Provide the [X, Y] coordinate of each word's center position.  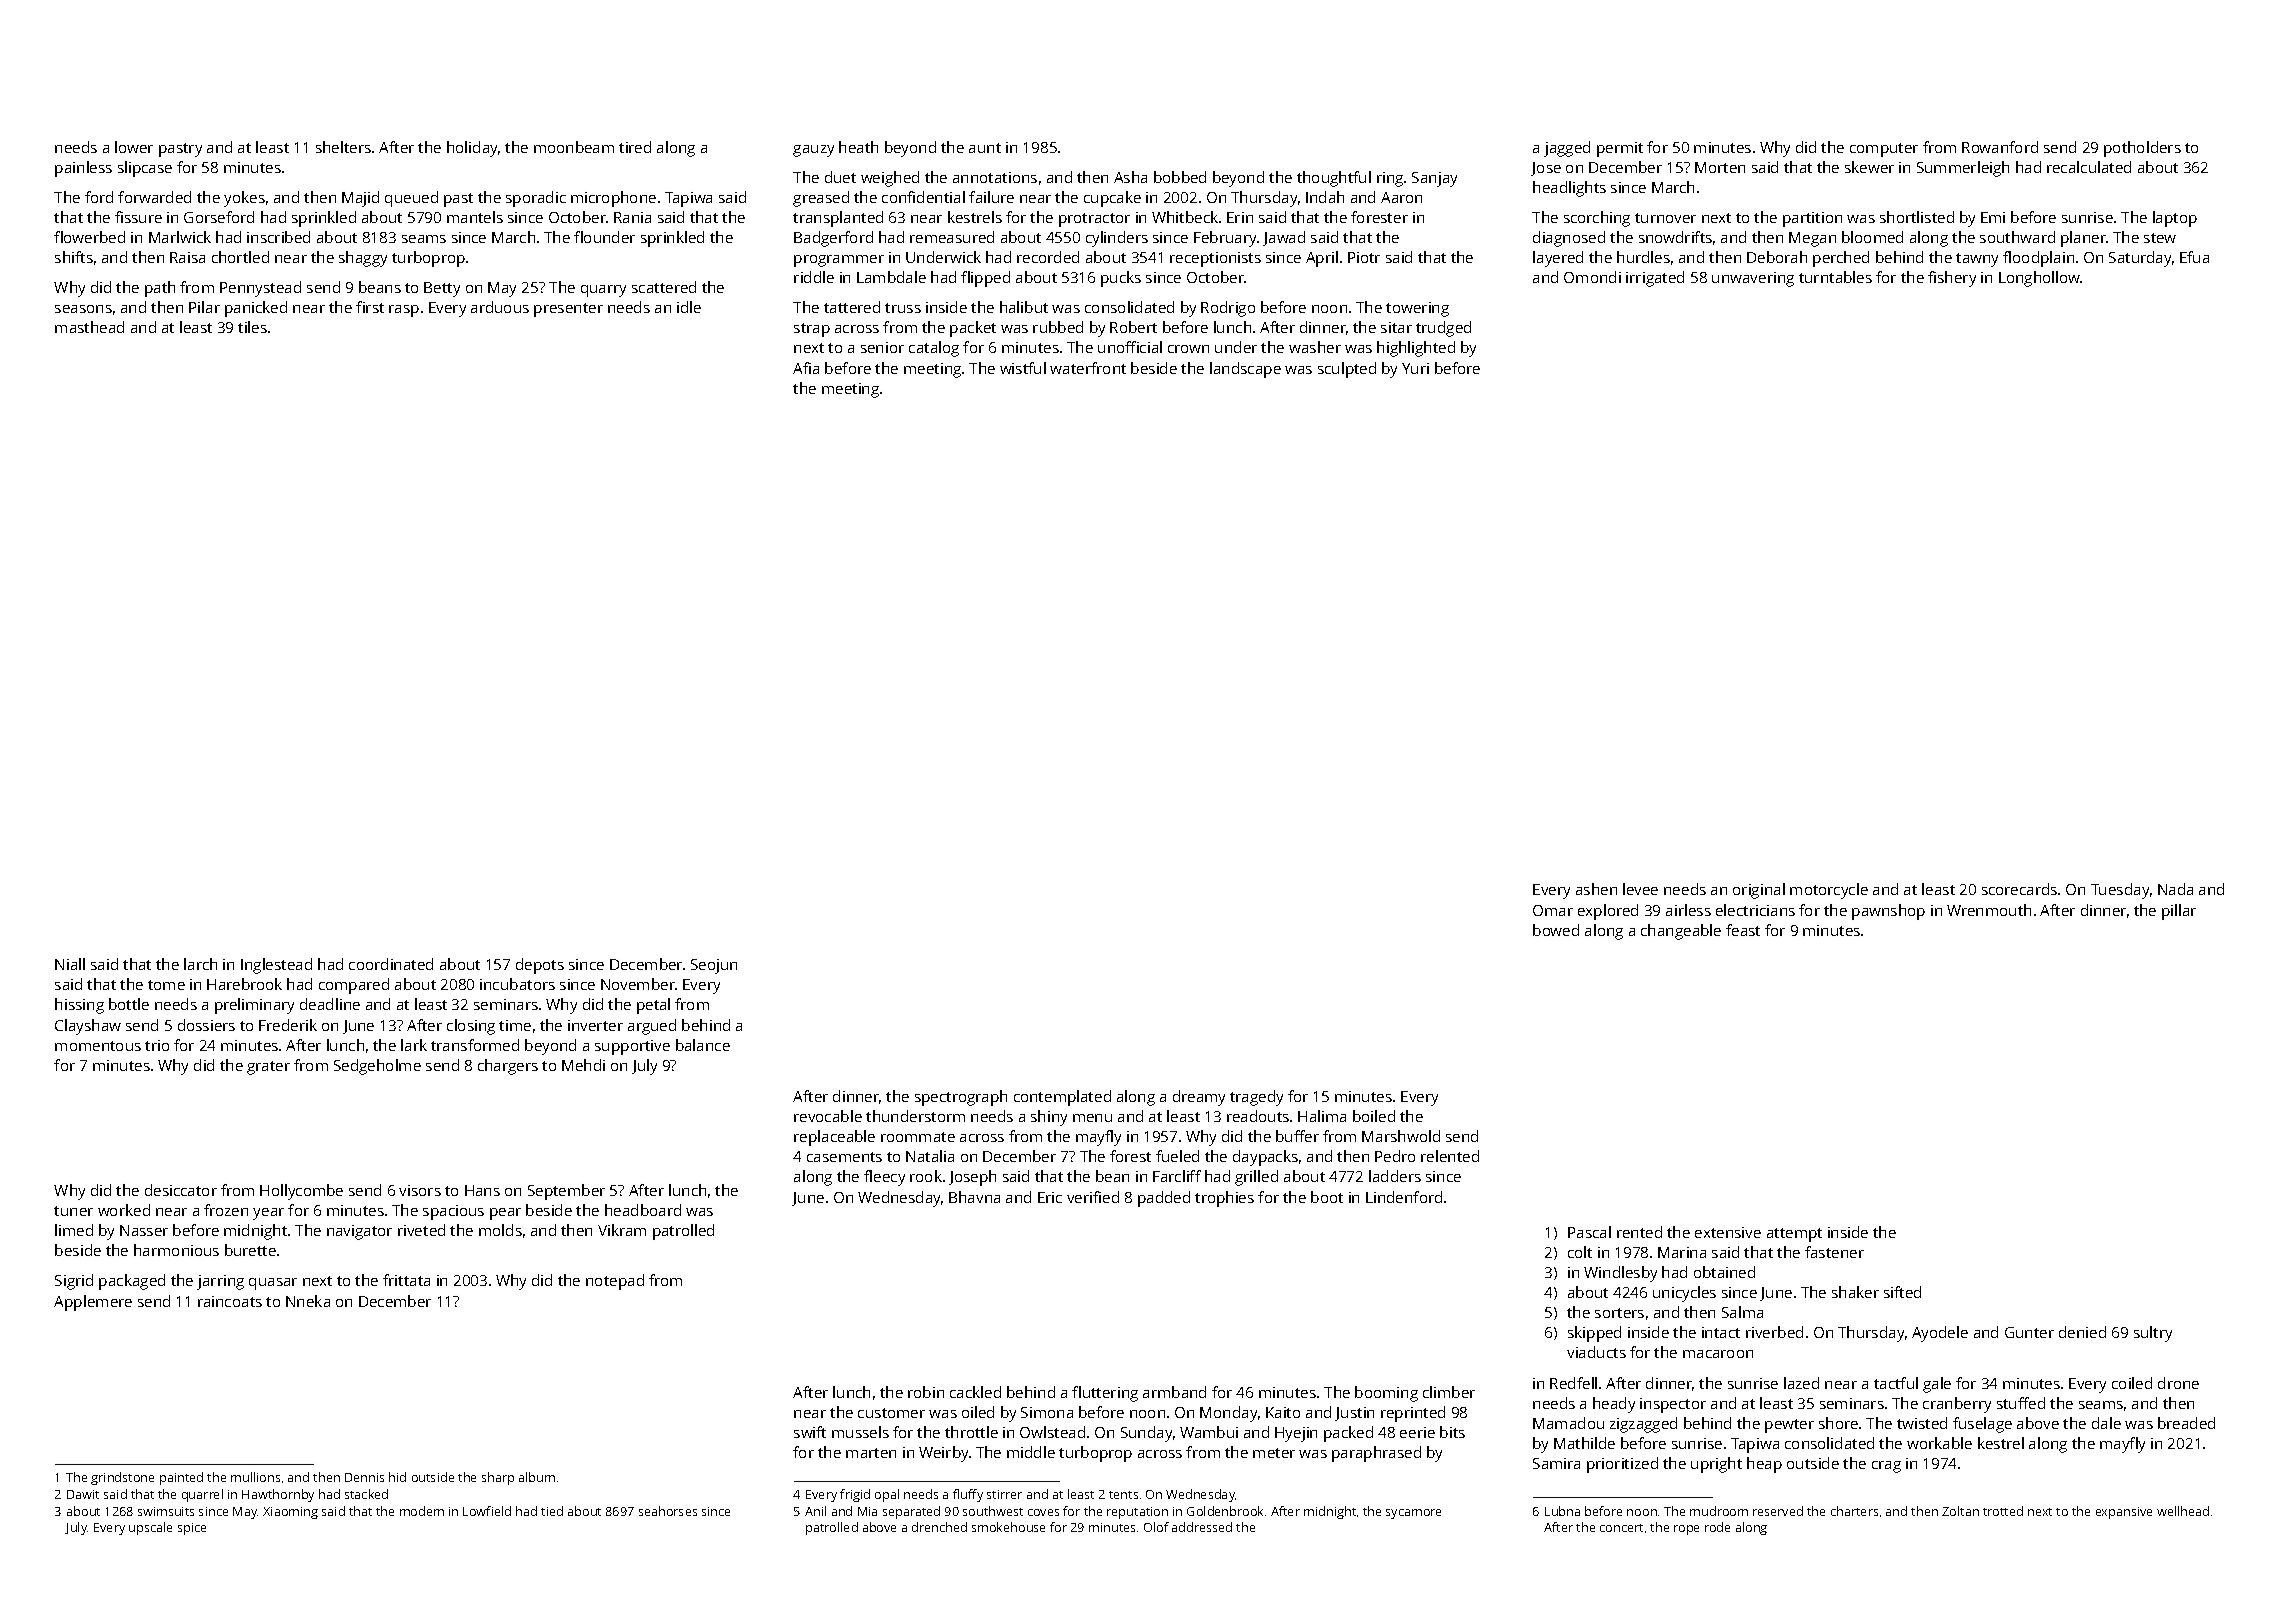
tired [635, 147]
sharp [498, 1478]
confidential [923, 197]
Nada [2175, 889]
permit [1620, 149]
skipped [1594, 1334]
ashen [1596, 889]
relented [1450, 1156]
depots [540, 966]
